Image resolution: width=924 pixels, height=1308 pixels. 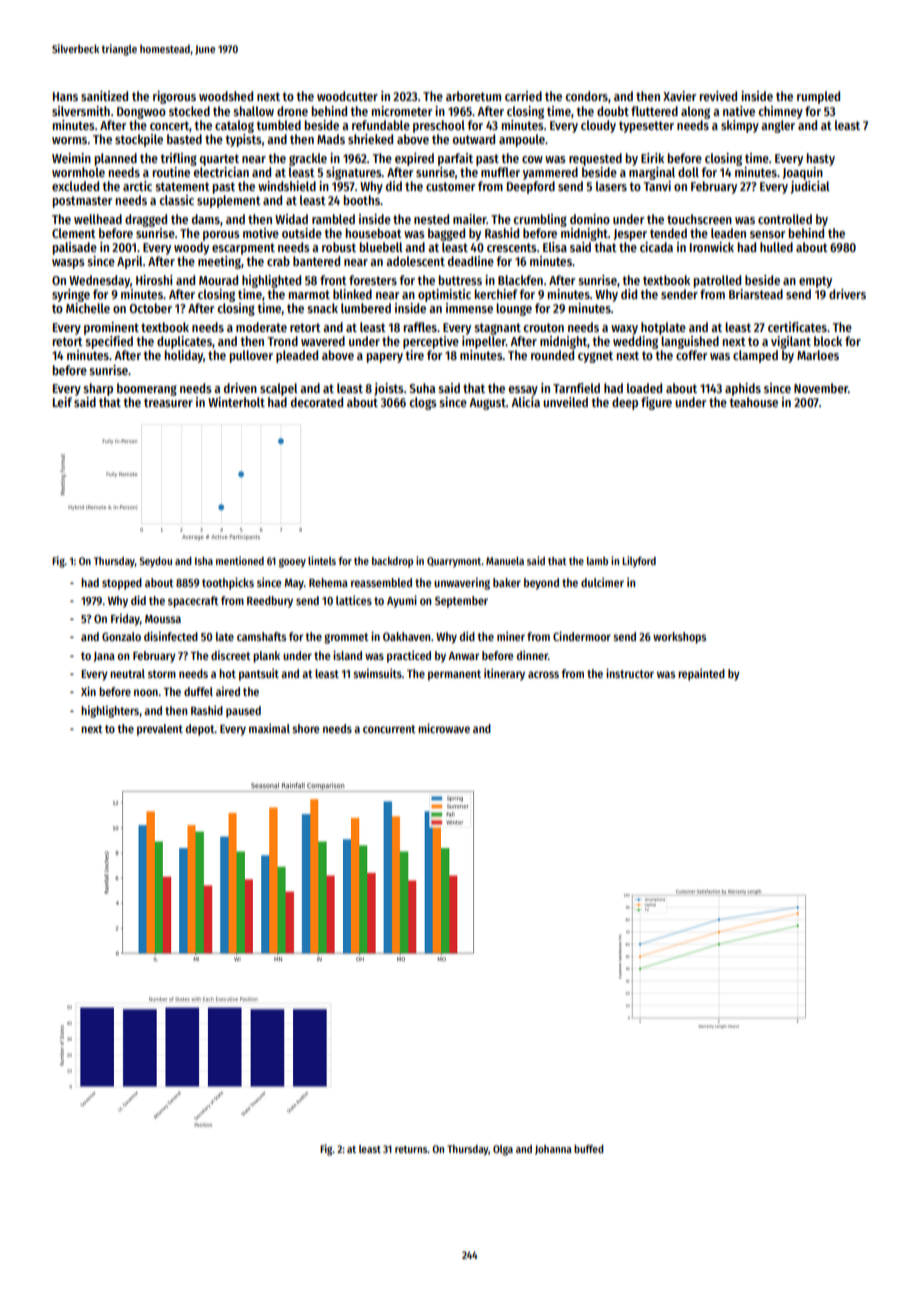 I want to click on rumpled, so click(x=818, y=97).
